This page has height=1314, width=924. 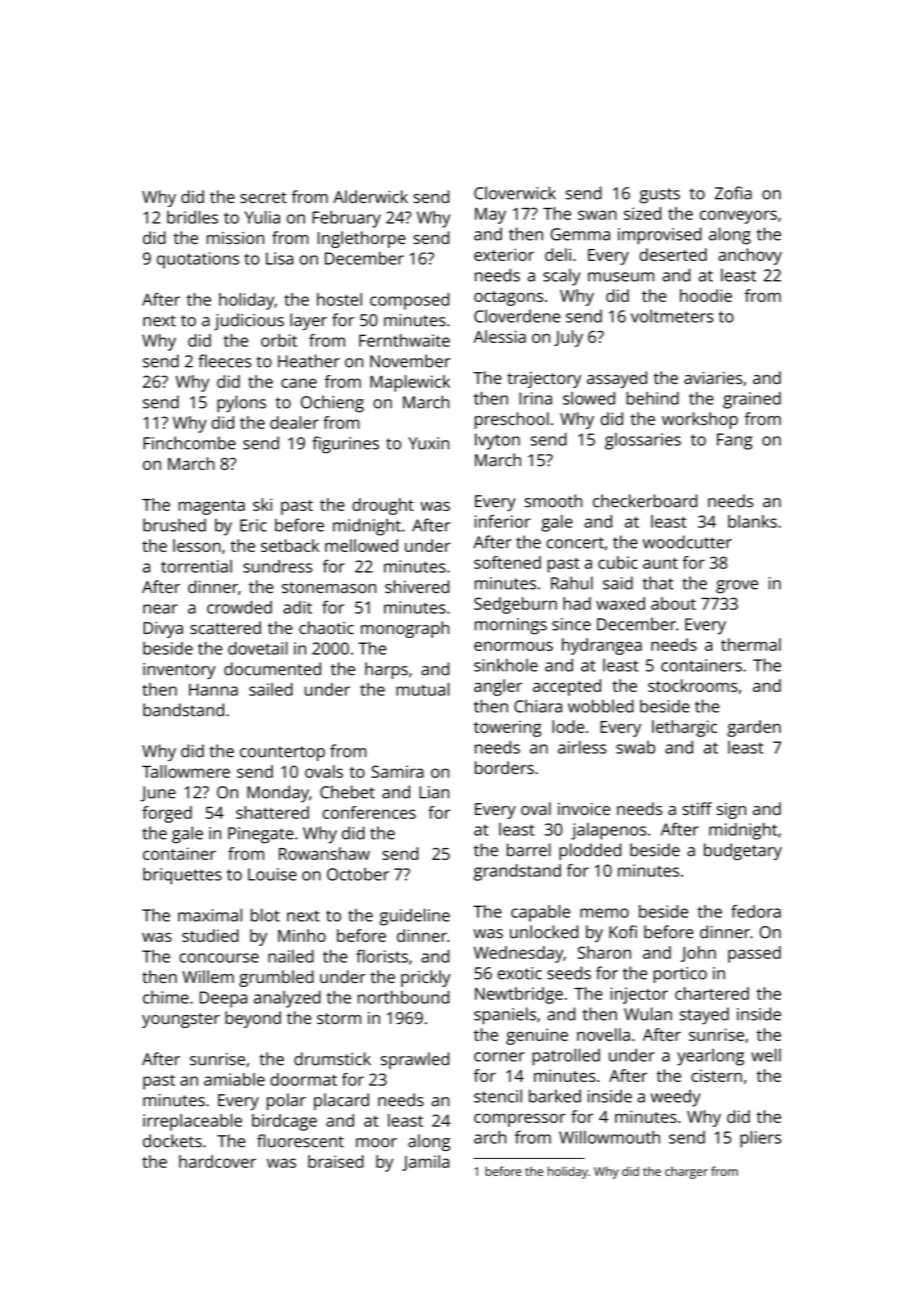 I want to click on charger, so click(x=686, y=1173).
